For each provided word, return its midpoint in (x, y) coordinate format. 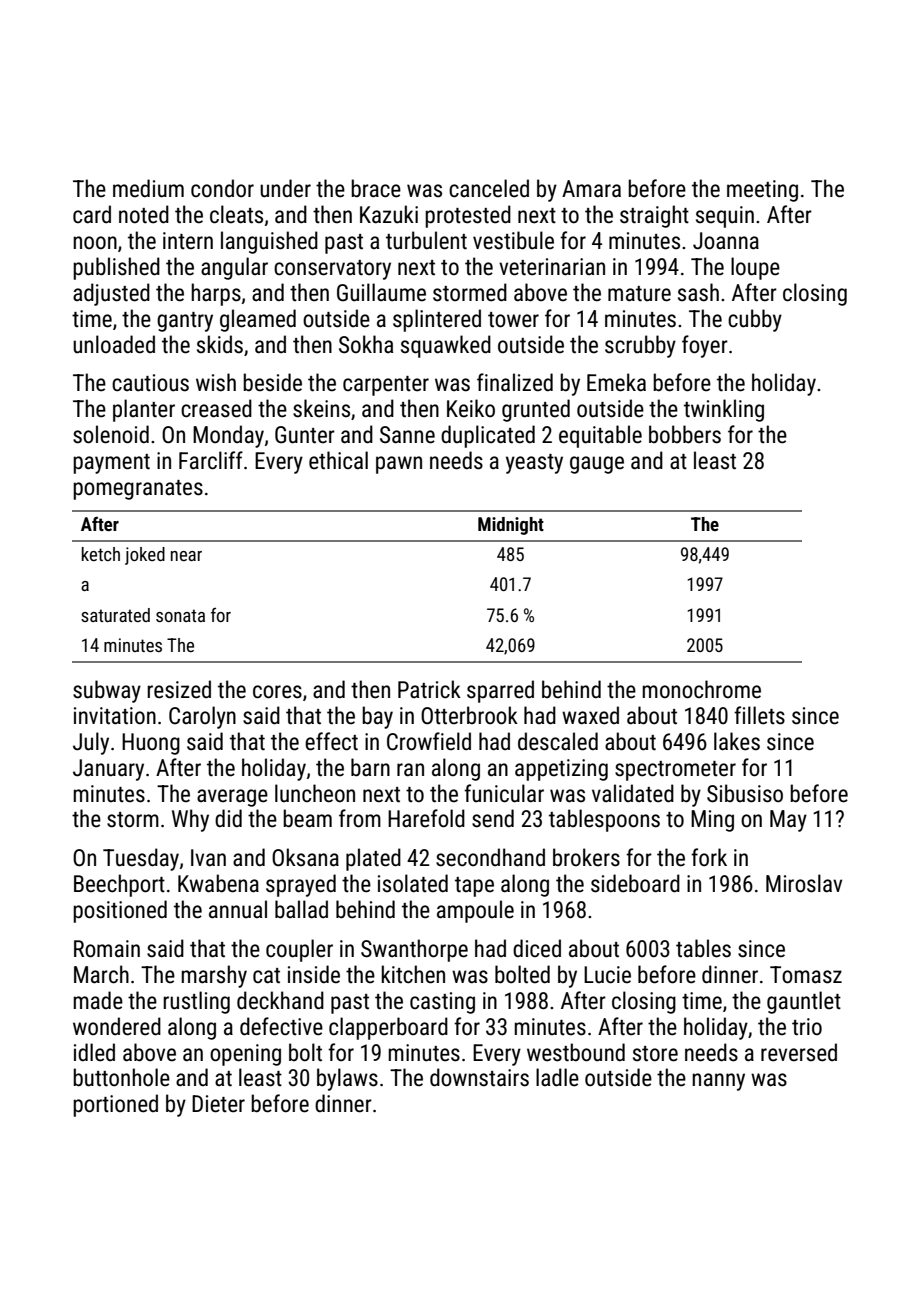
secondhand (490, 857)
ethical (338, 460)
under (285, 188)
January (108, 770)
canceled (489, 188)
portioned (115, 1105)
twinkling (724, 410)
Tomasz (806, 975)
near (186, 556)
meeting (762, 191)
